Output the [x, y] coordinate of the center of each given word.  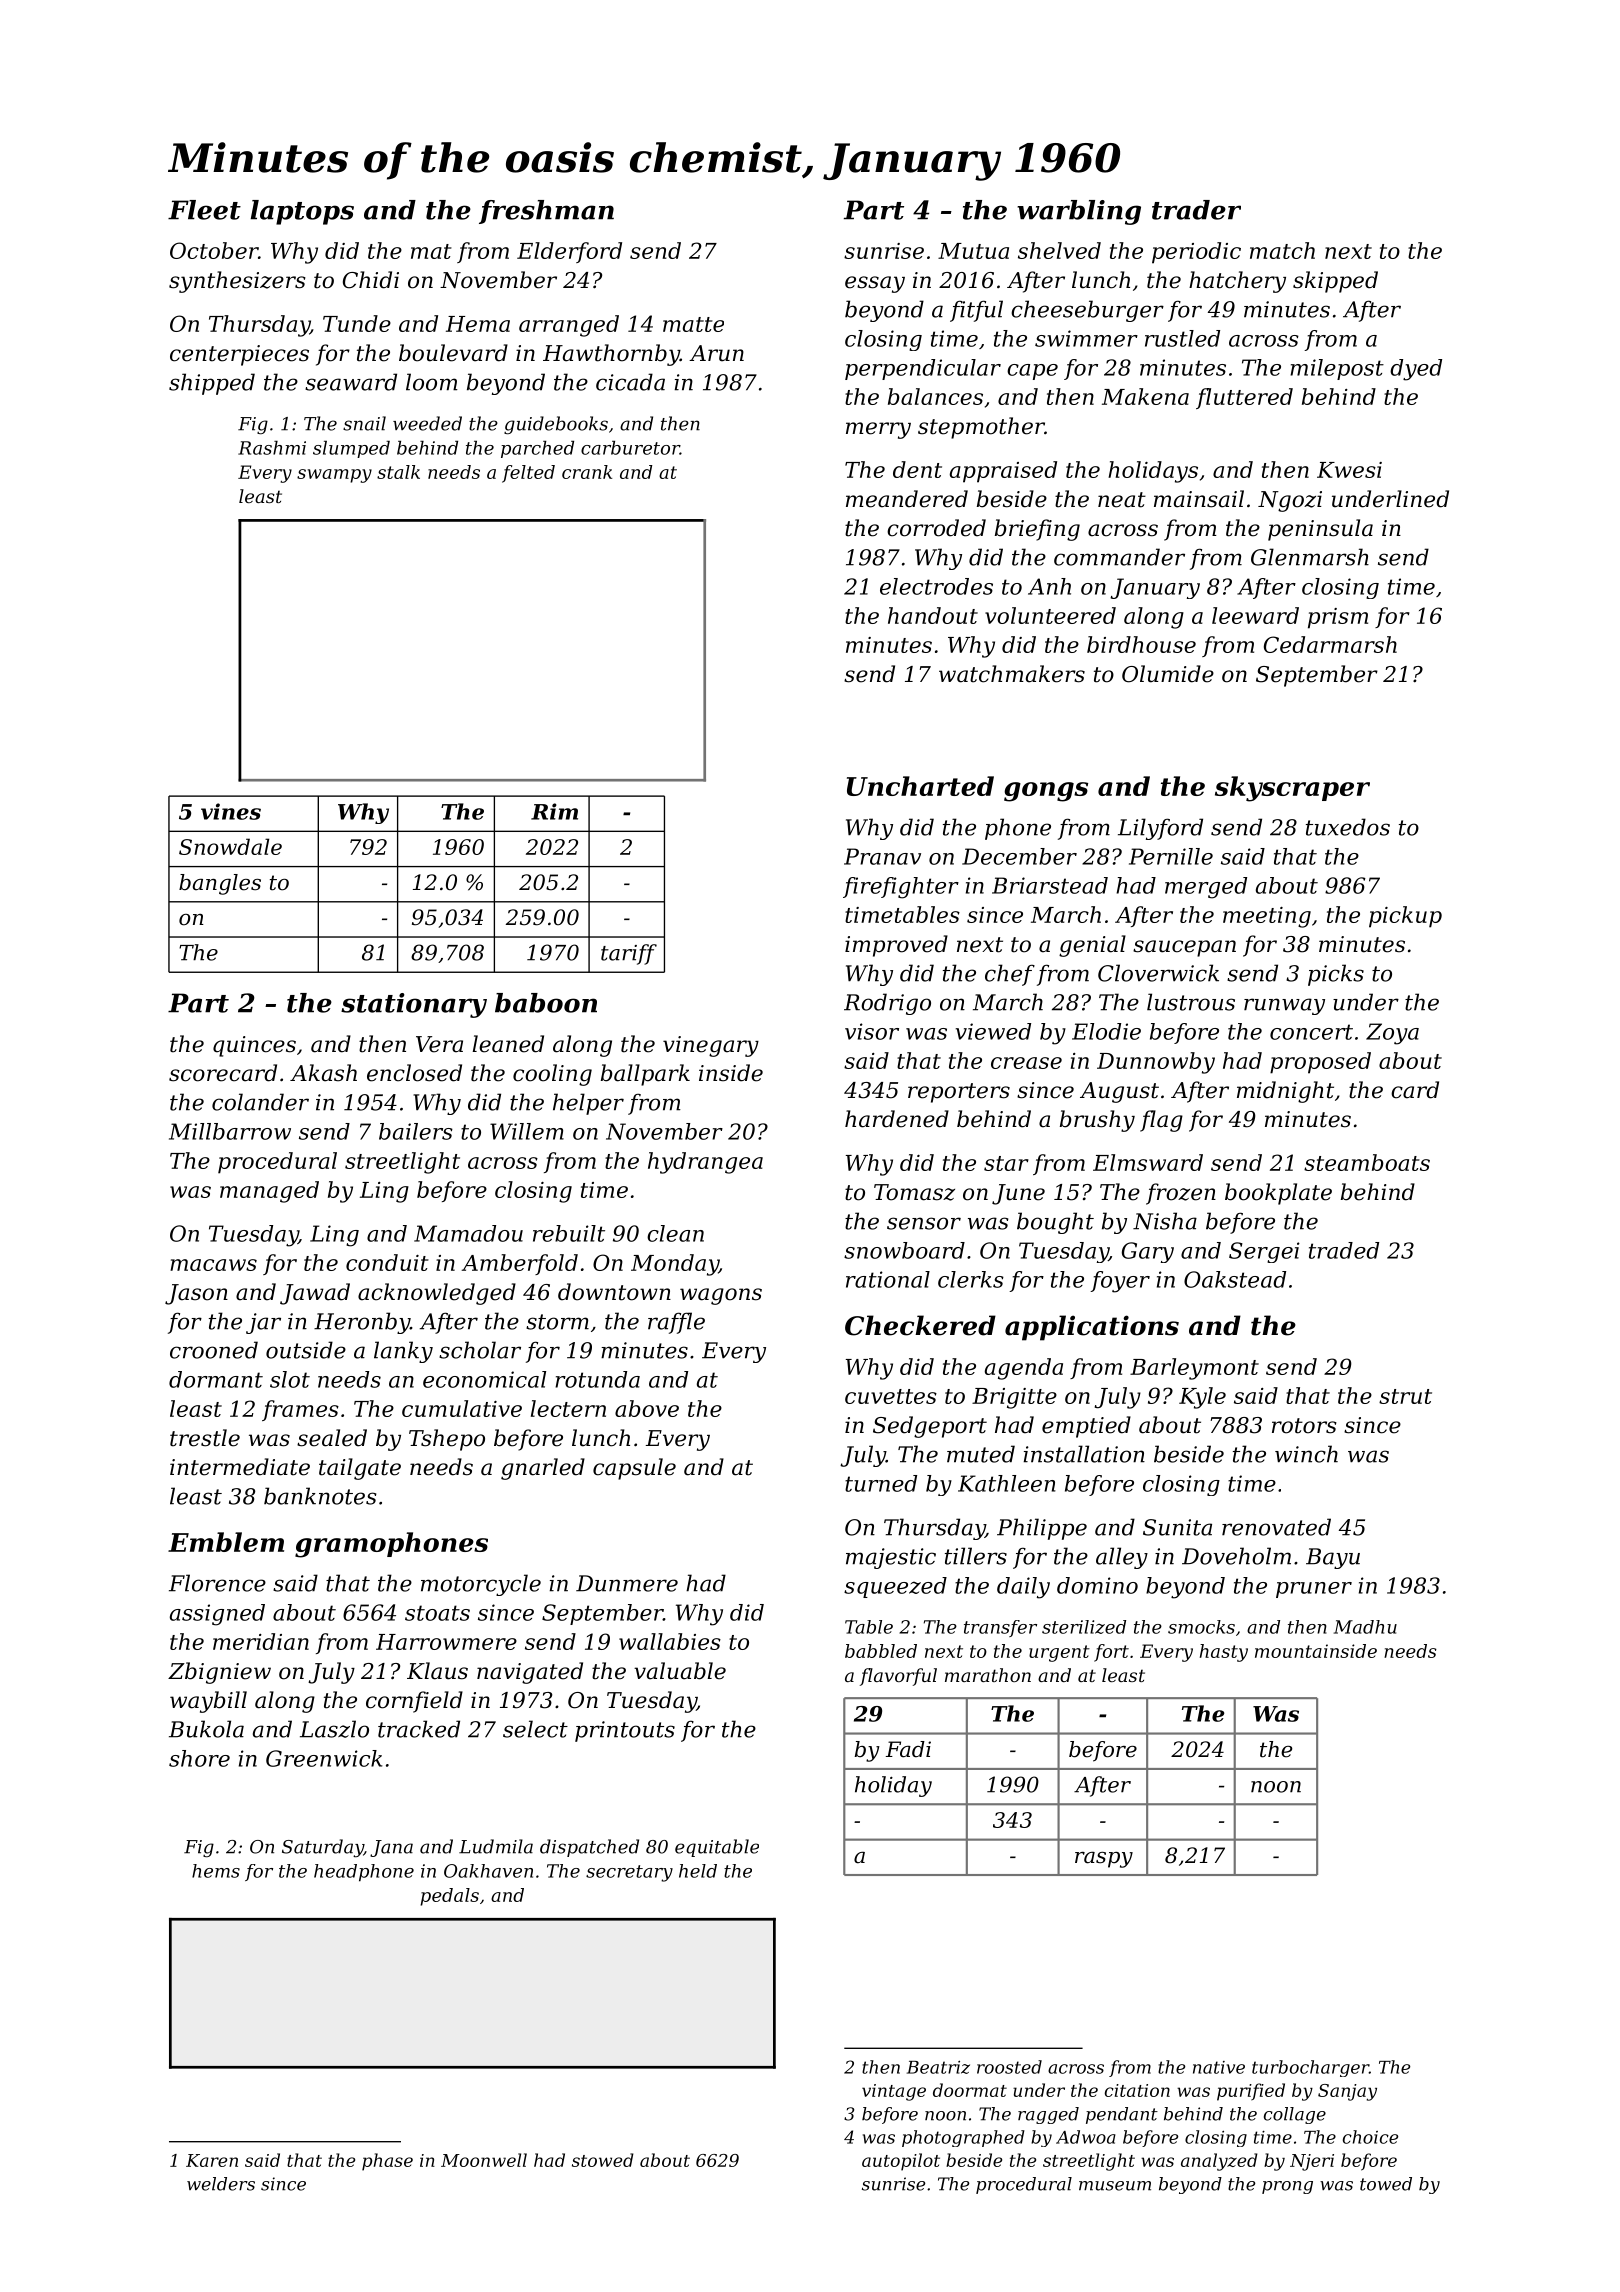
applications [1092, 1328]
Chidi [371, 280]
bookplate [1278, 1194]
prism [1338, 618]
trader [1196, 210]
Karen [212, 2160]
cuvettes [891, 1396]
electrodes [936, 586]
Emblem [226, 1542]
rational [888, 1279]
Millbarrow [230, 1131]
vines [231, 811]
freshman [546, 212]
